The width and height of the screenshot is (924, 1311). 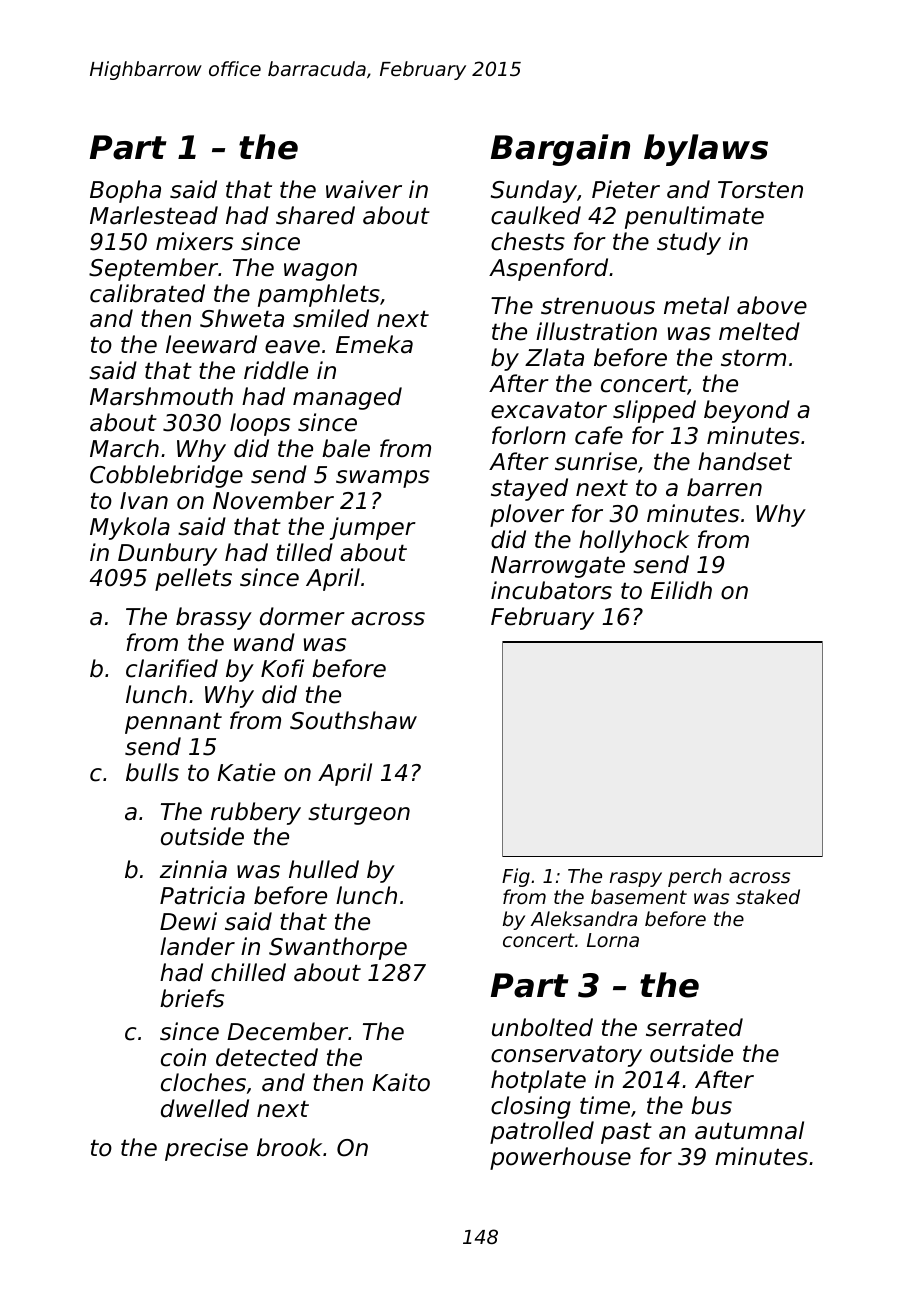 What do you see at coordinates (305, 552) in the screenshot?
I see `tilled` at bounding box center [305, 552].
